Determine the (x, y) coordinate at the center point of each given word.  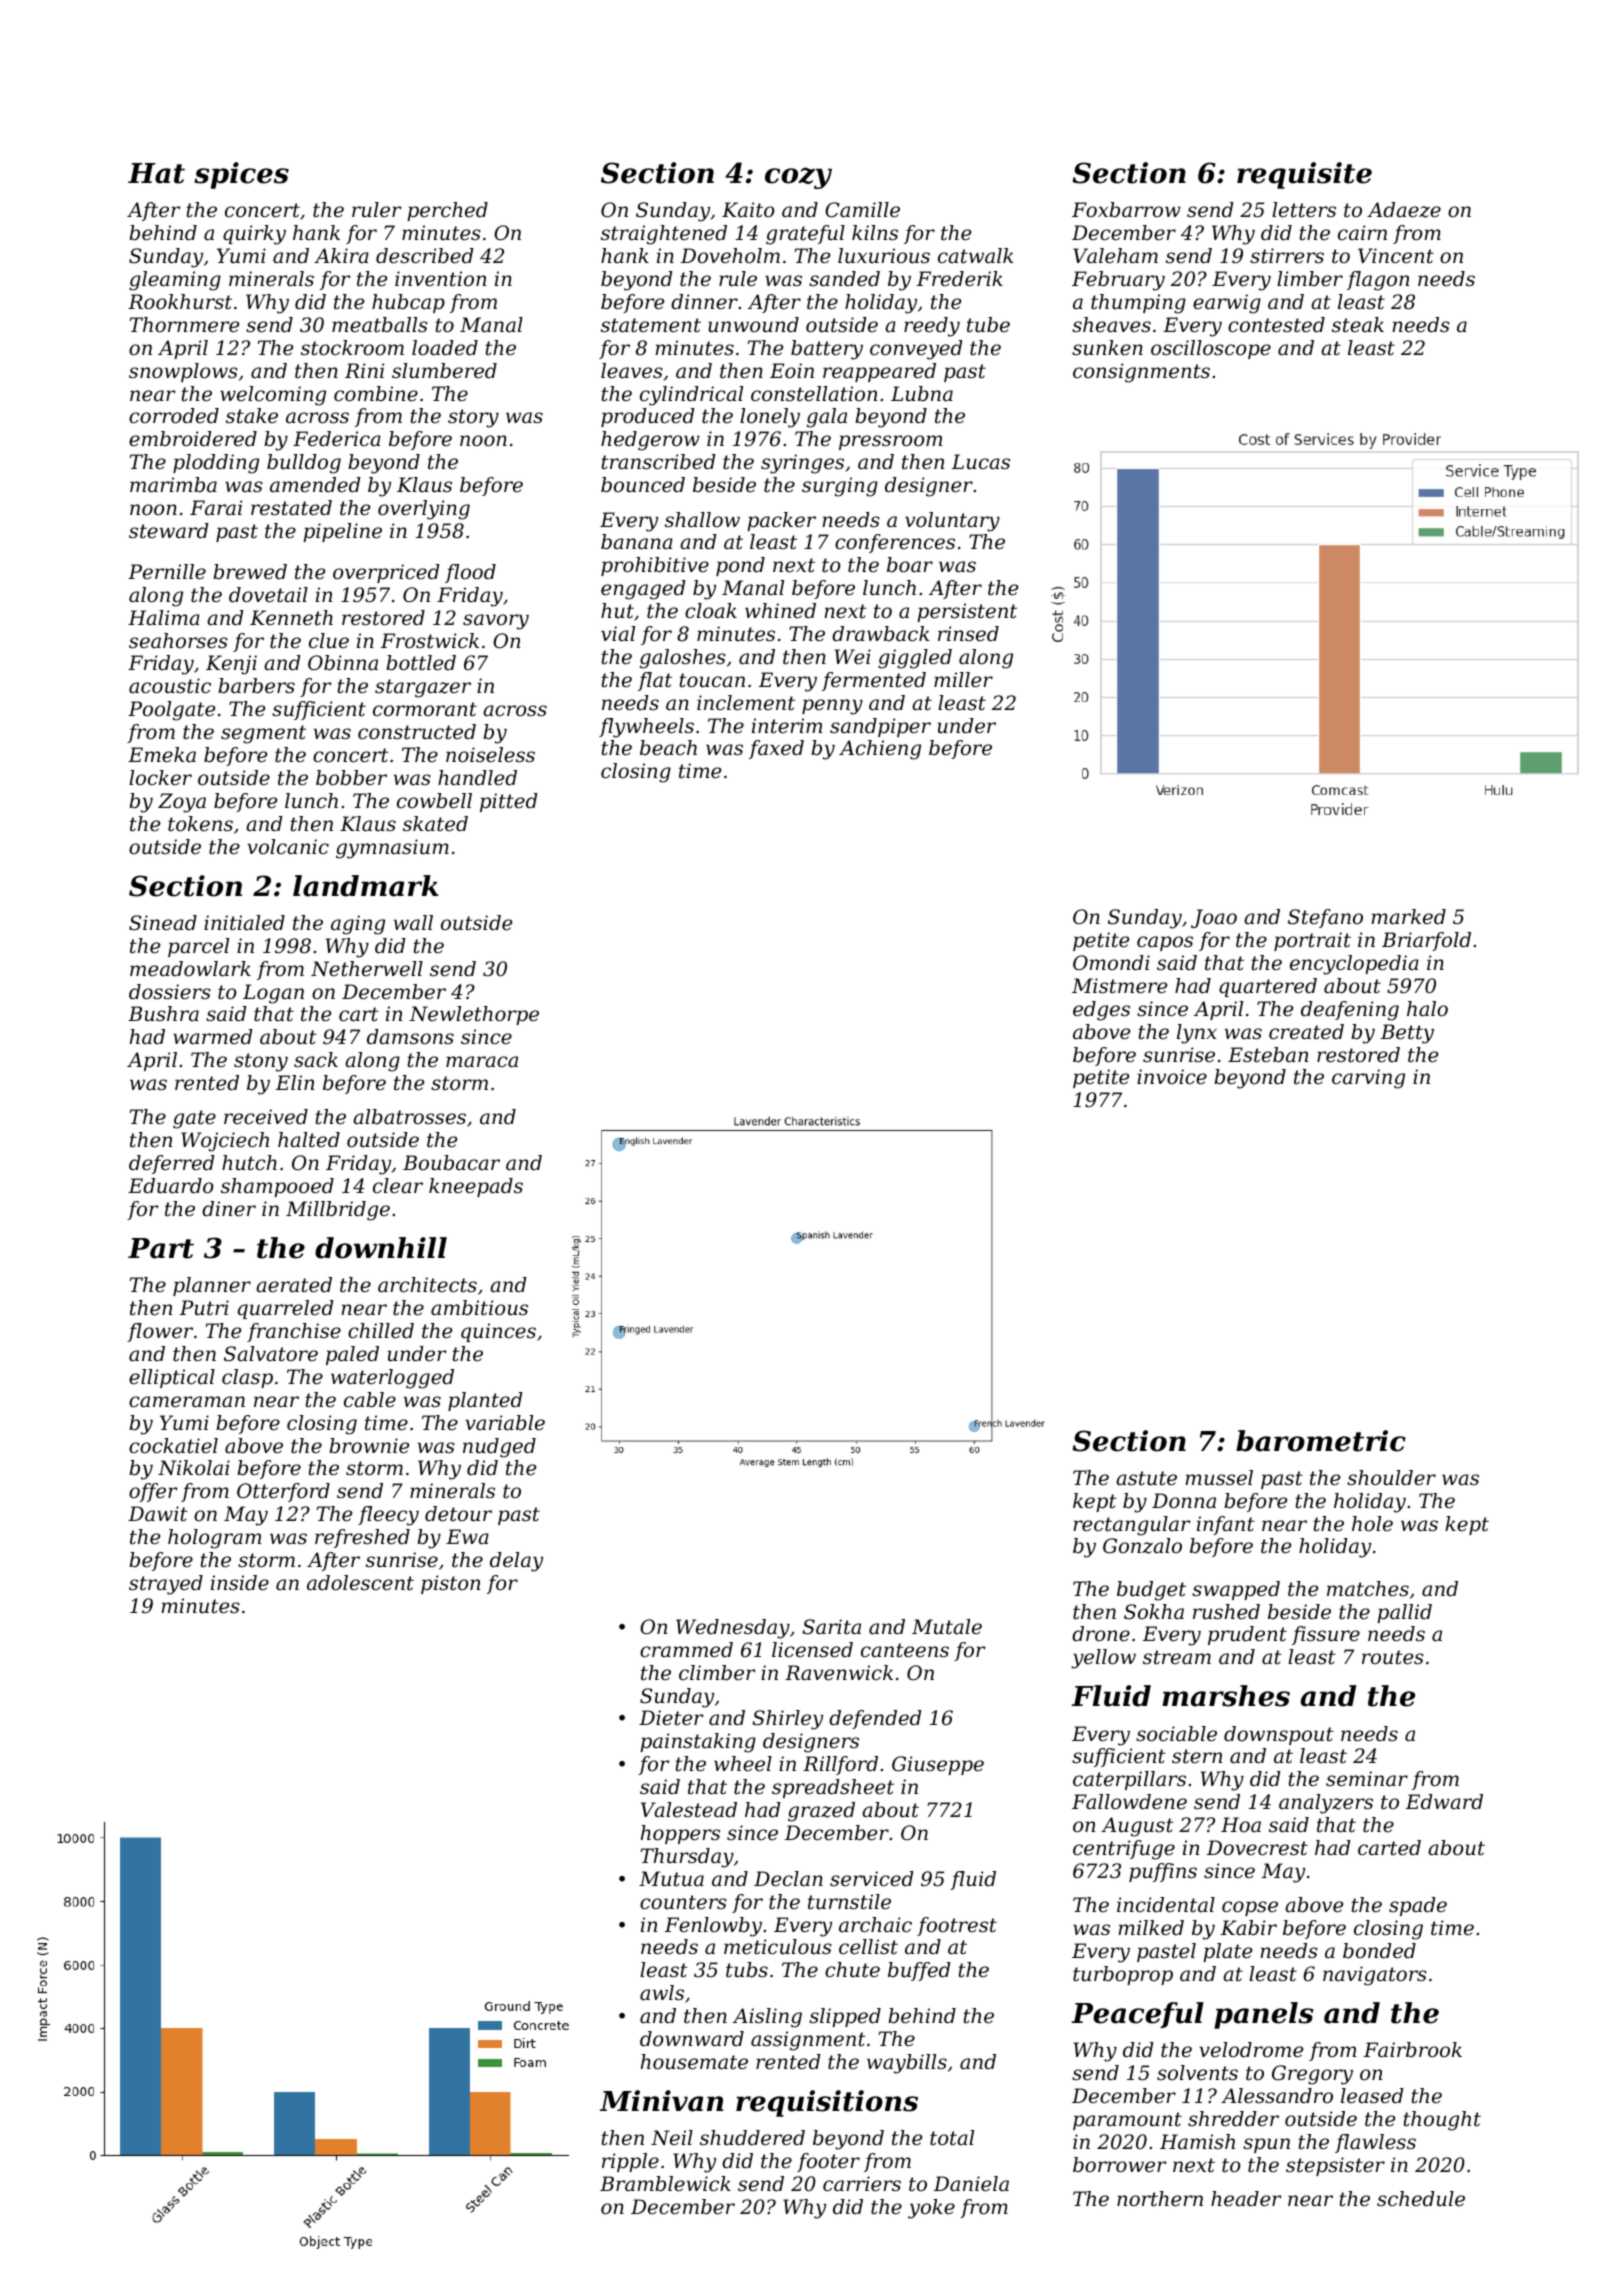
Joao (1214, 918)
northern (1160, 2199)
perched (447, 211)
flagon (1378, 281)
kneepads (476, 1187)
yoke (931, 2209)
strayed (166, 1585)
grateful (805, 235)
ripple (630, 2162)
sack (316, 1060)
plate (1227, 1952)
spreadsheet (833, 1788)
